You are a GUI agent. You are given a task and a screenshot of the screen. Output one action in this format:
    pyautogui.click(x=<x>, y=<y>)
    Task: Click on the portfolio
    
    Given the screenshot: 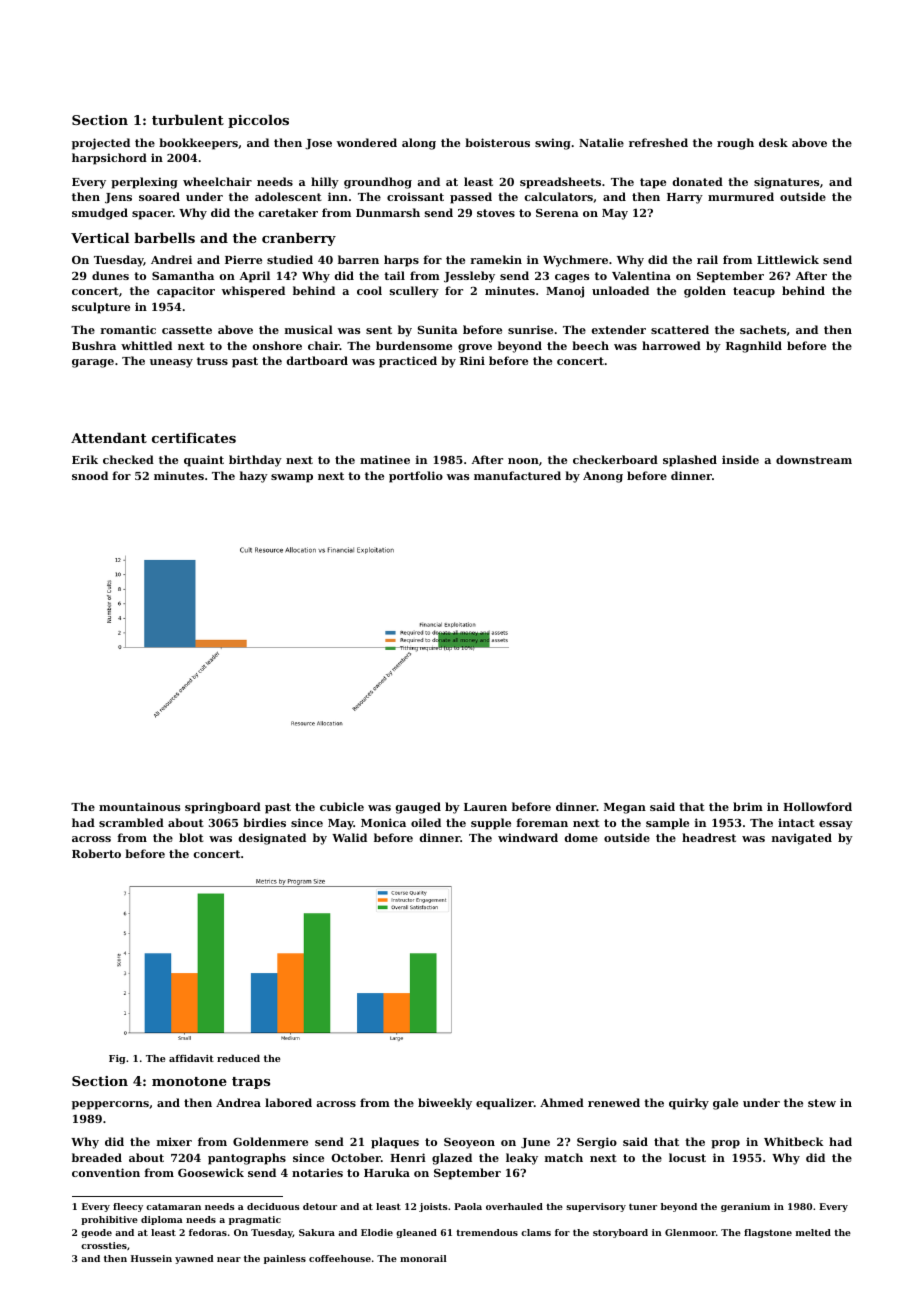 What is the action you would take?
    pyautogui.click(x=416, y=477)
